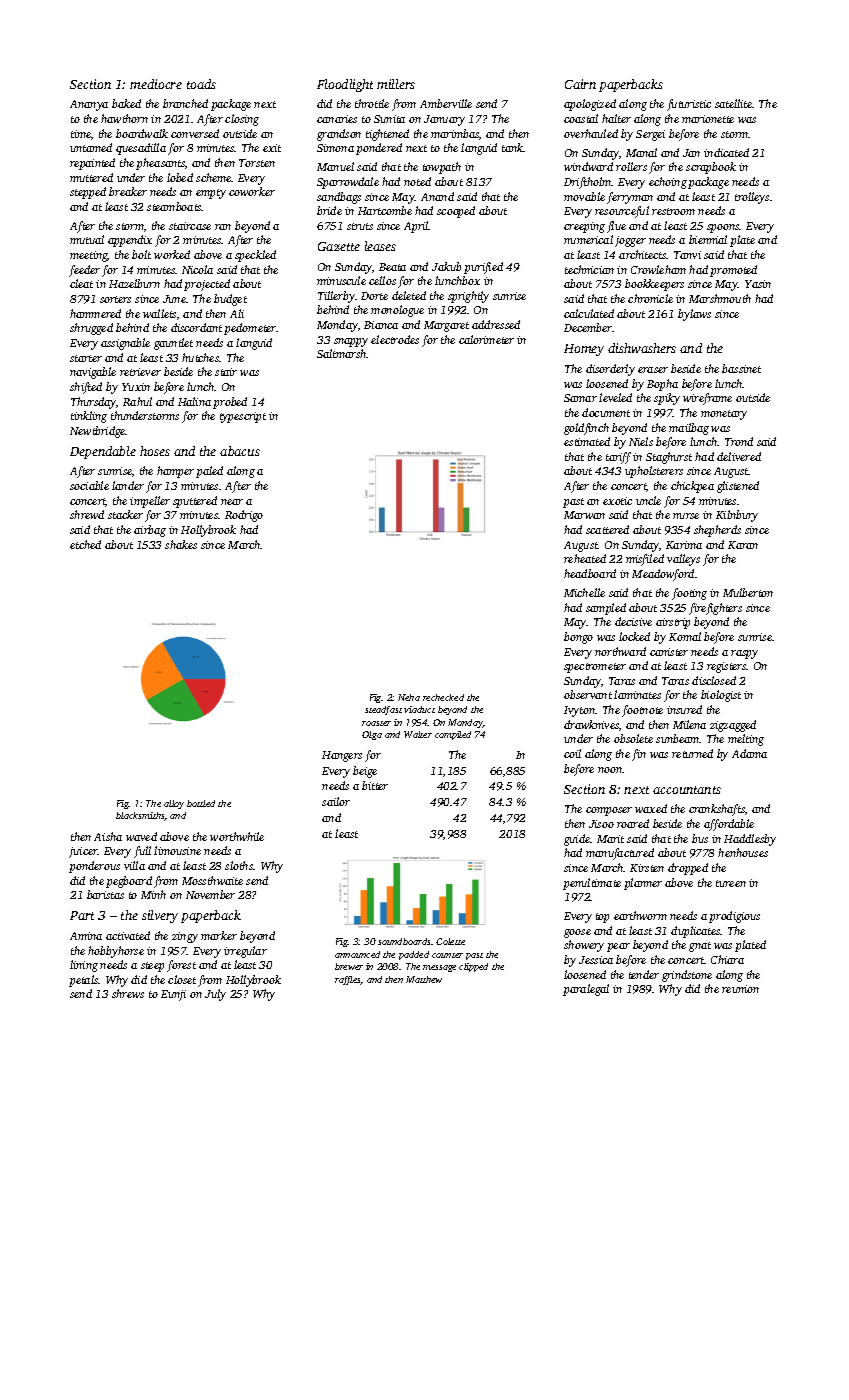 The width and height of the screenshot is (849, 1400). What do you see at coordinates (342, 756) in the screenshot?
I see `Hangers` at bounding box center [342, 756].
